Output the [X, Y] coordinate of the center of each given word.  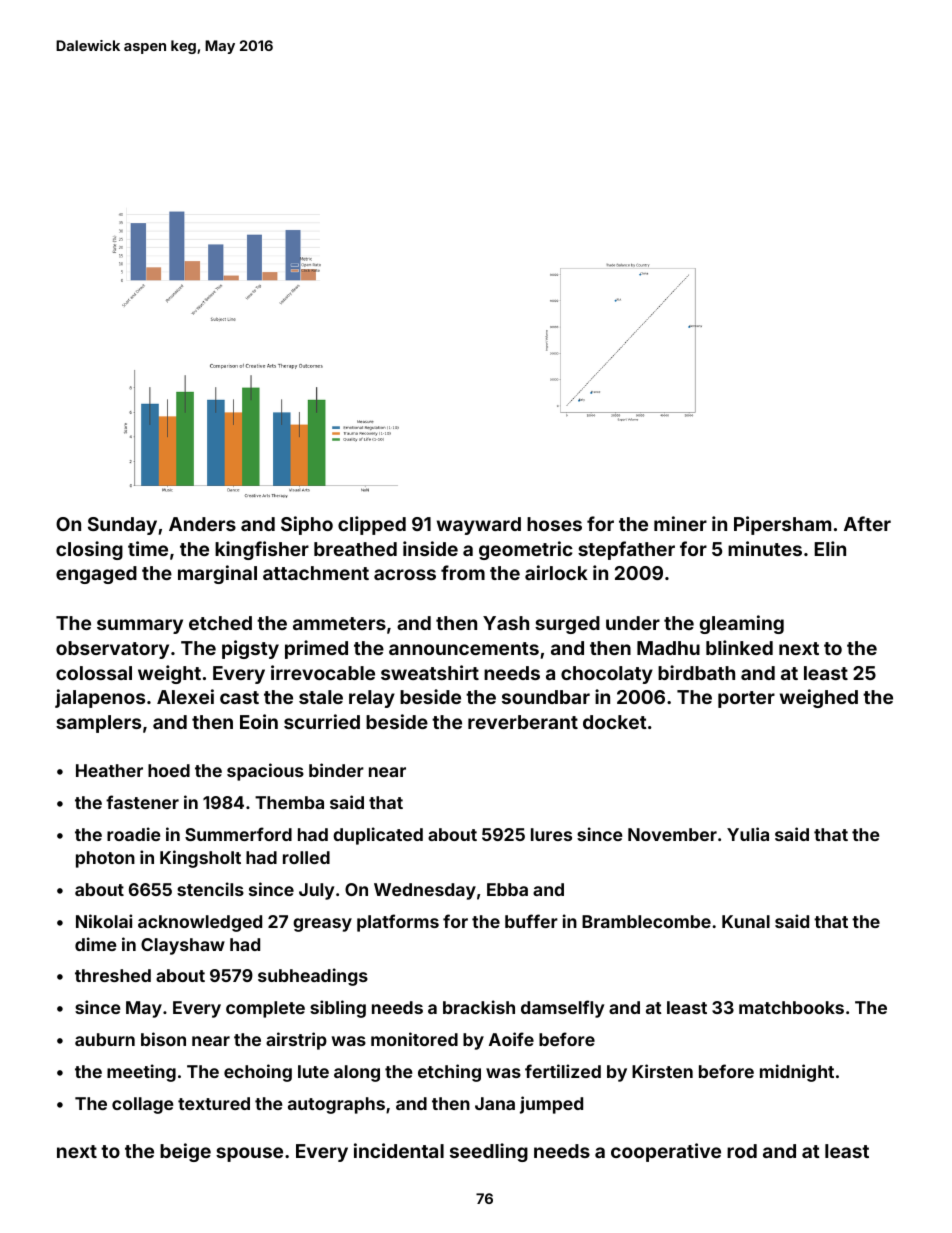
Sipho [307, 525]
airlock [556, 572]
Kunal [746, 921]
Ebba [507, 889]
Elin [830, 548]
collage [142, 1105]
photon [105, 859]
